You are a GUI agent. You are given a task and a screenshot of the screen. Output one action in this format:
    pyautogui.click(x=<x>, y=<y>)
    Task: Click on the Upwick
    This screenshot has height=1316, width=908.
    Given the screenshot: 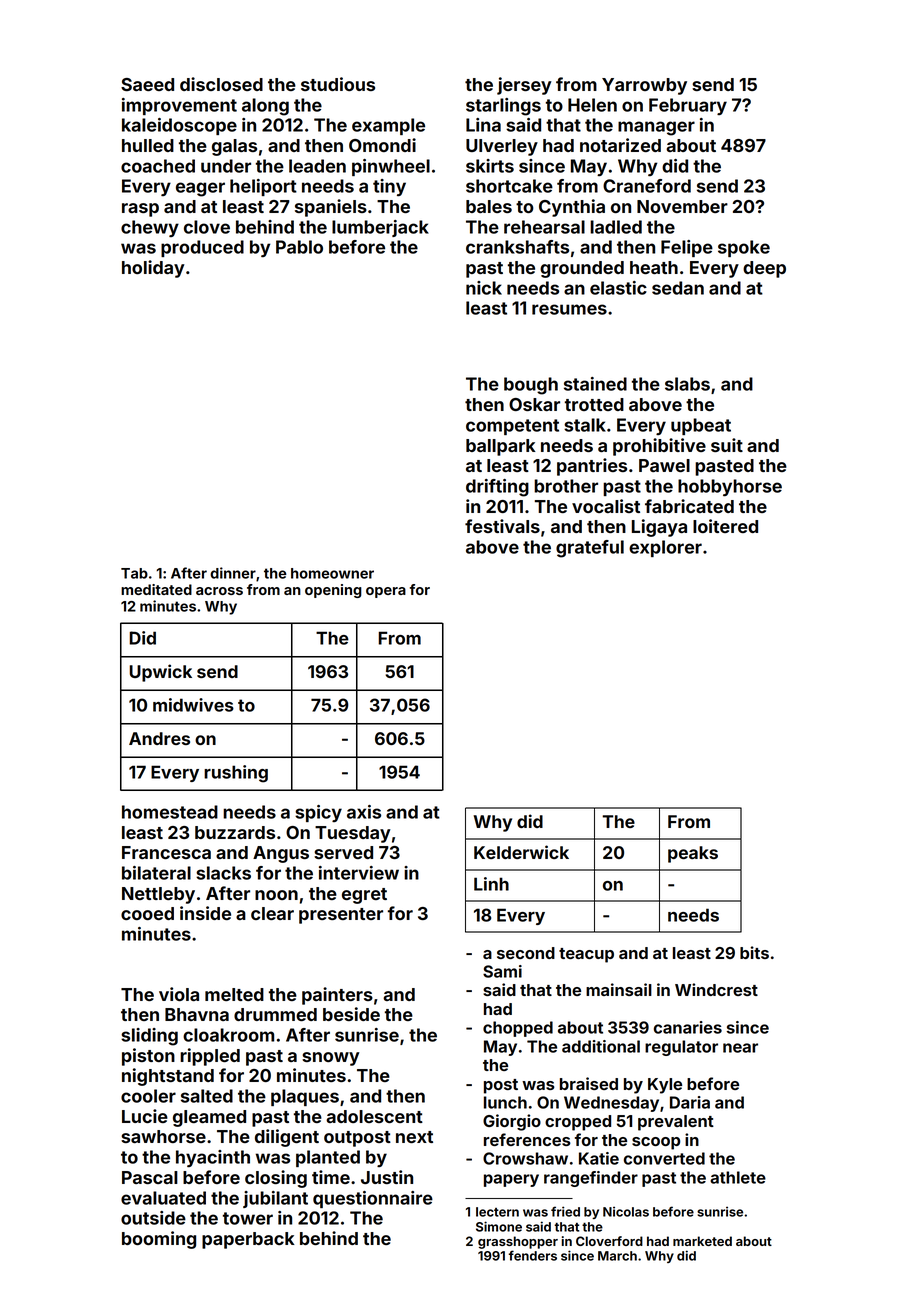 What is the action you would take?
    pyautogui.click(x=161, y=673)
